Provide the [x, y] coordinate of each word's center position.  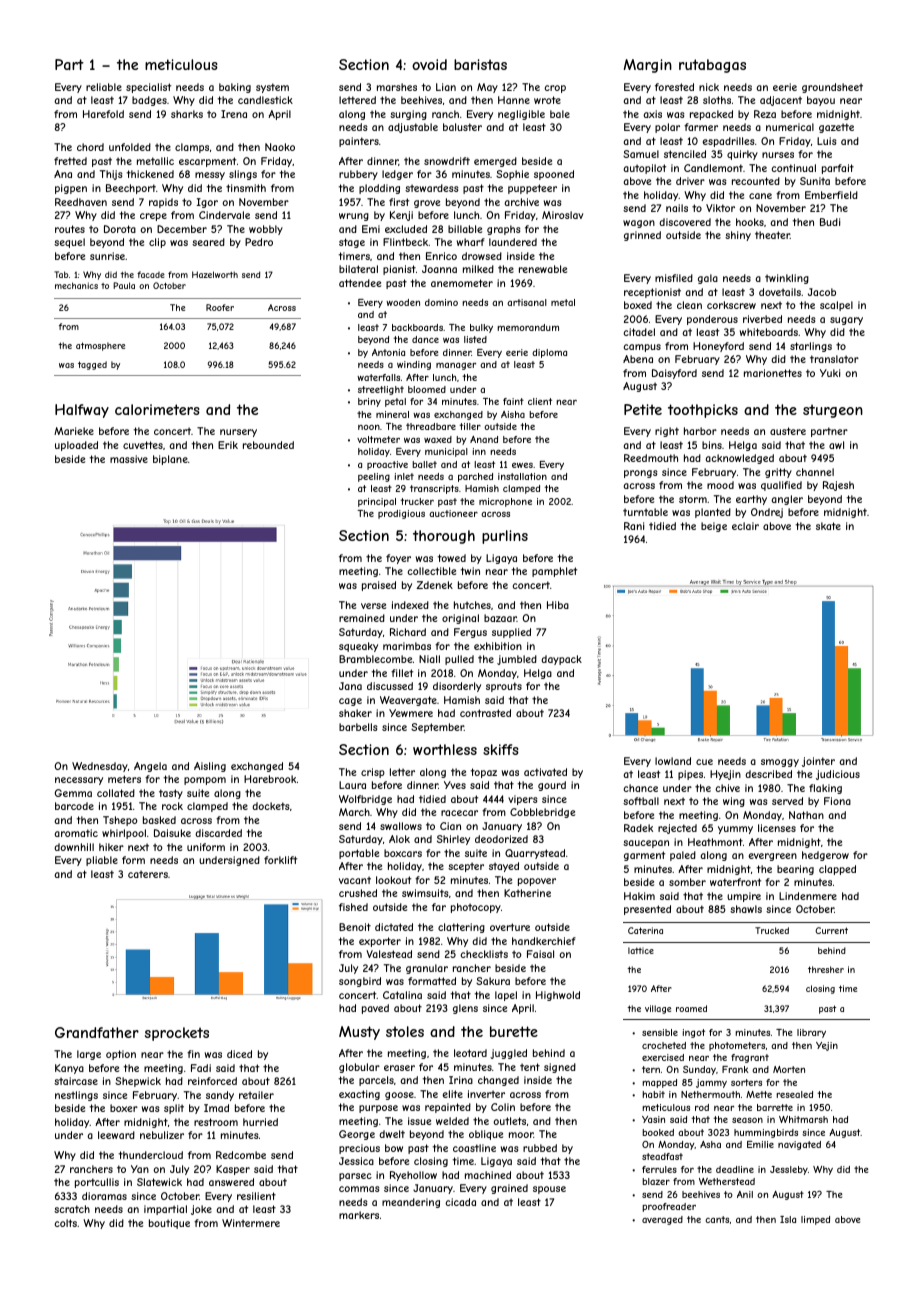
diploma [549, 353]
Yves [455, 785]
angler [787, 500]
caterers [148, 874]
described [768, 774]
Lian [446, 87]
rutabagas [712, 66]
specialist [148, 88]
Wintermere [251, 1223]
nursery [238, 433]
